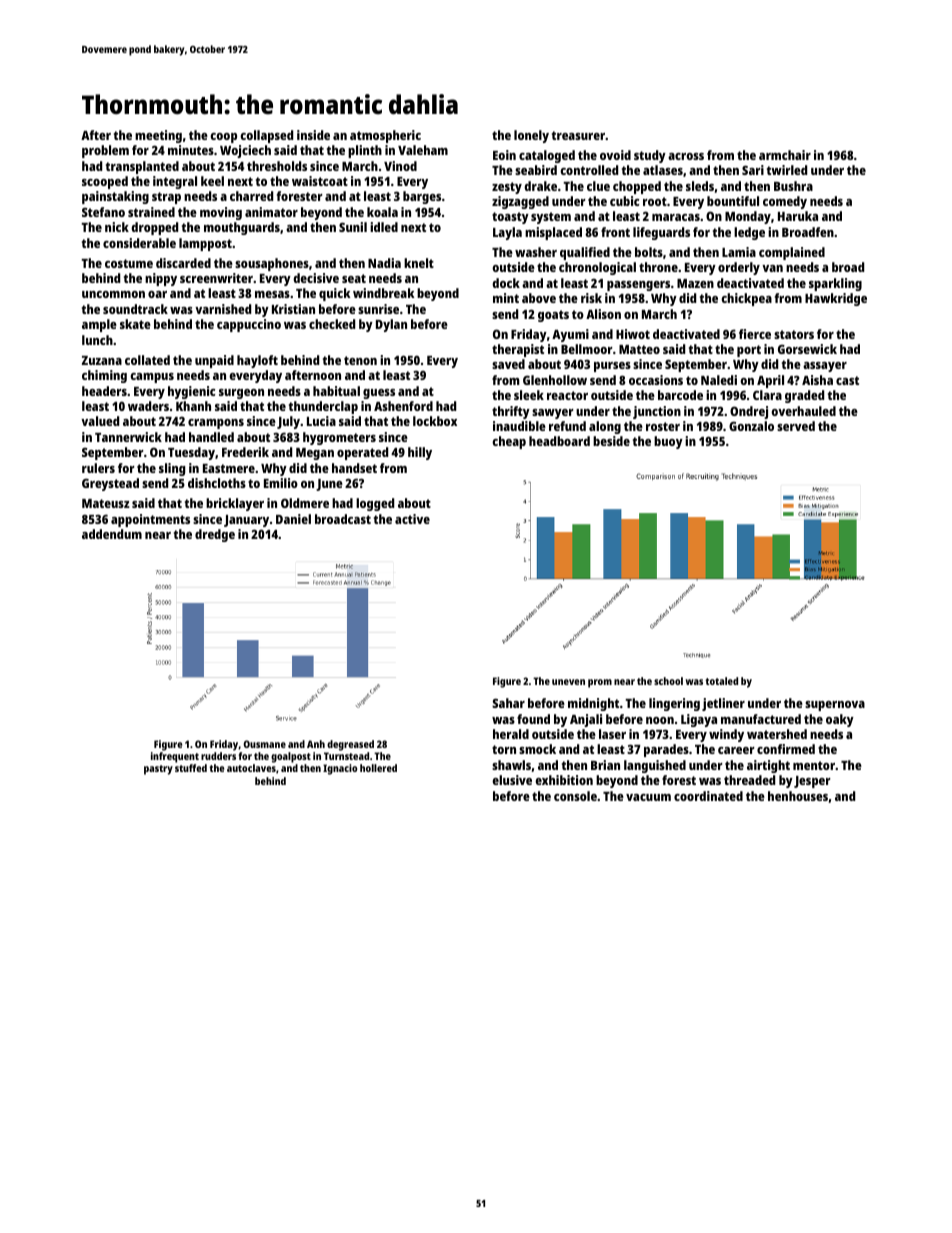  I want to click on Frederik, so click(245, 452).
